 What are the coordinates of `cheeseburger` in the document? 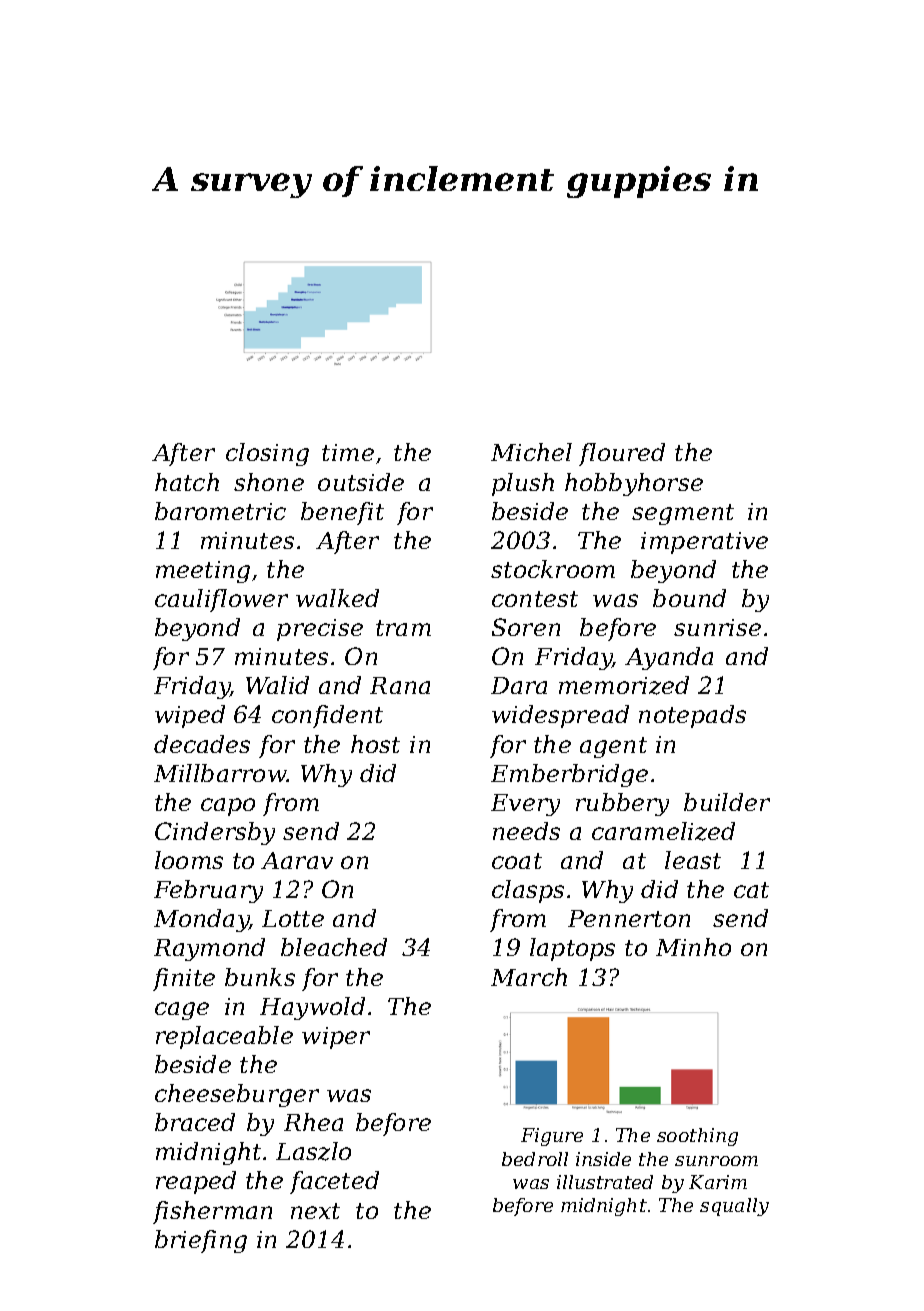 It's located at (237, 1095).
